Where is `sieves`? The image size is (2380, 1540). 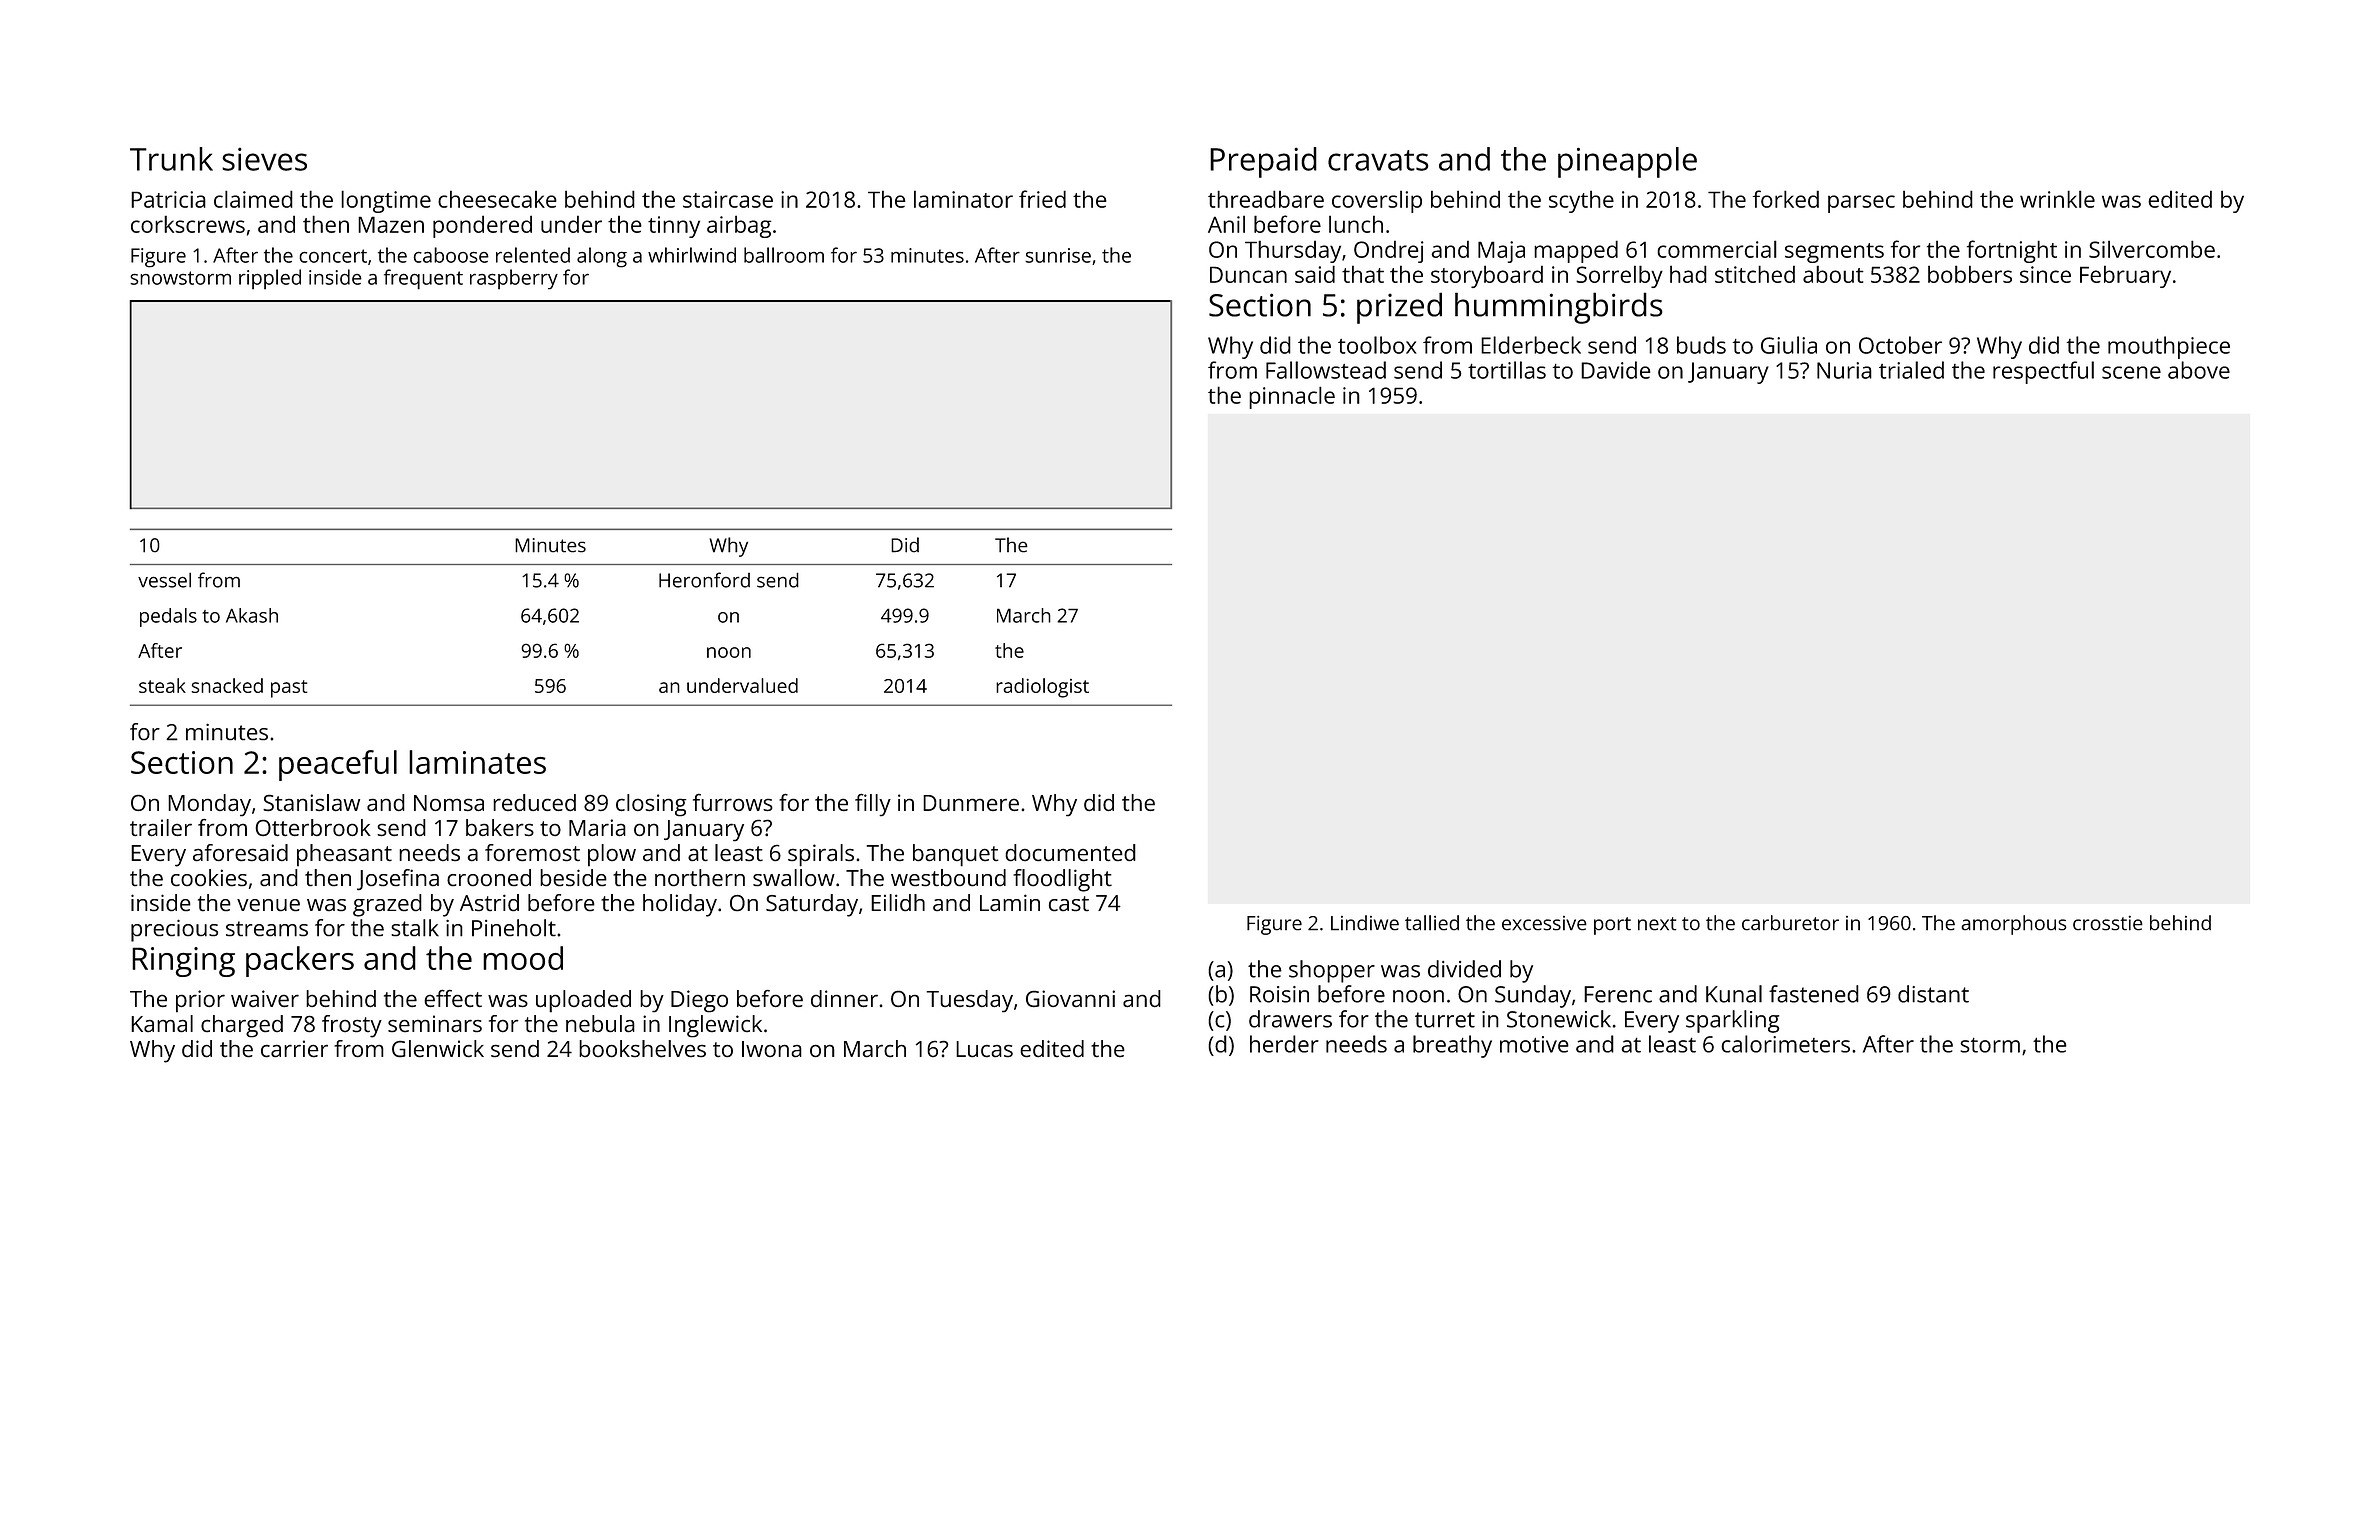 sieves is located at coordinates (264, 159).
